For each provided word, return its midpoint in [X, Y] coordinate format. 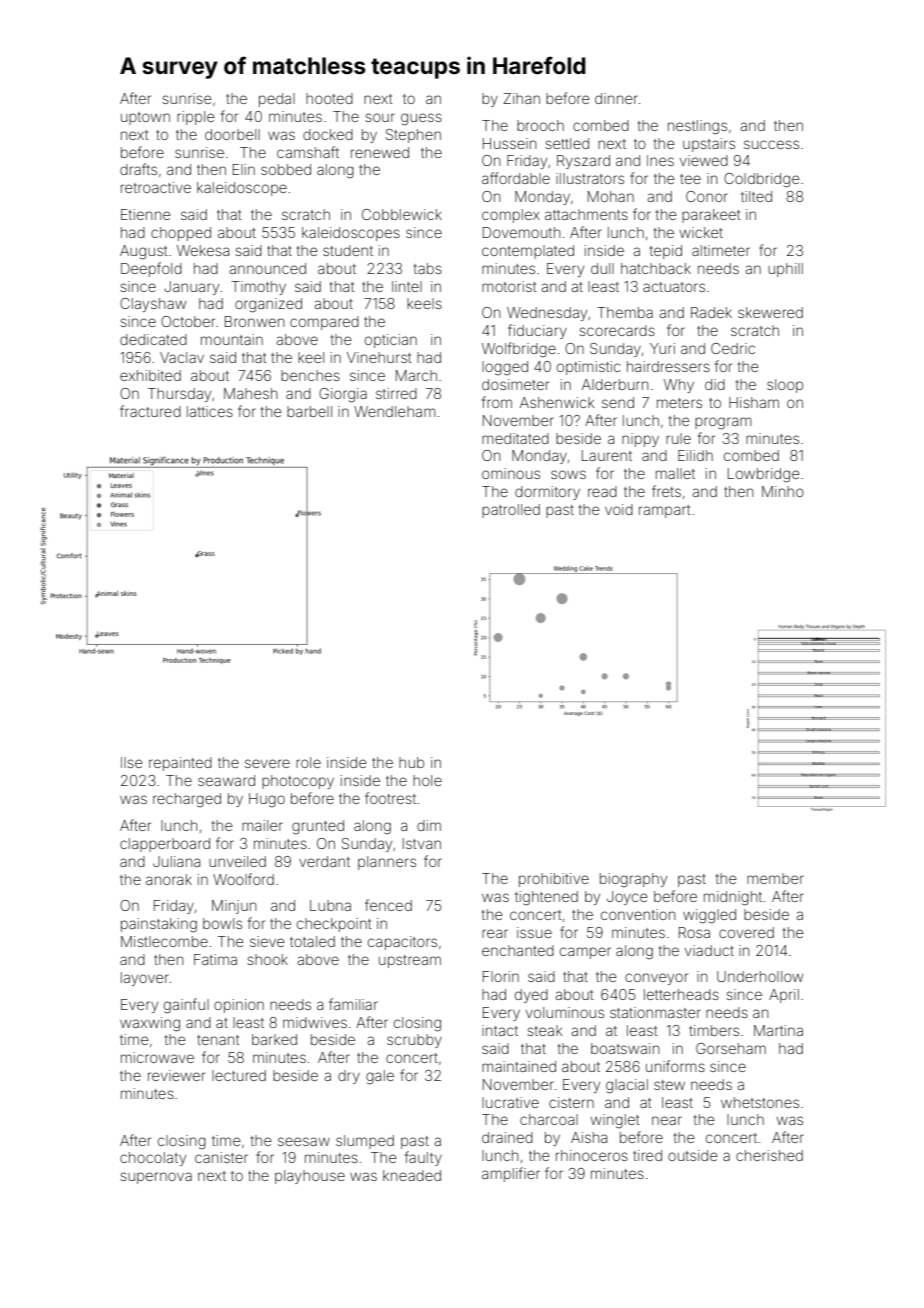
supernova [156, 1178]
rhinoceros [592, 1155]
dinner [616, 98]
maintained [519, 1066]
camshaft [308, 152]
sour [380, 117]
